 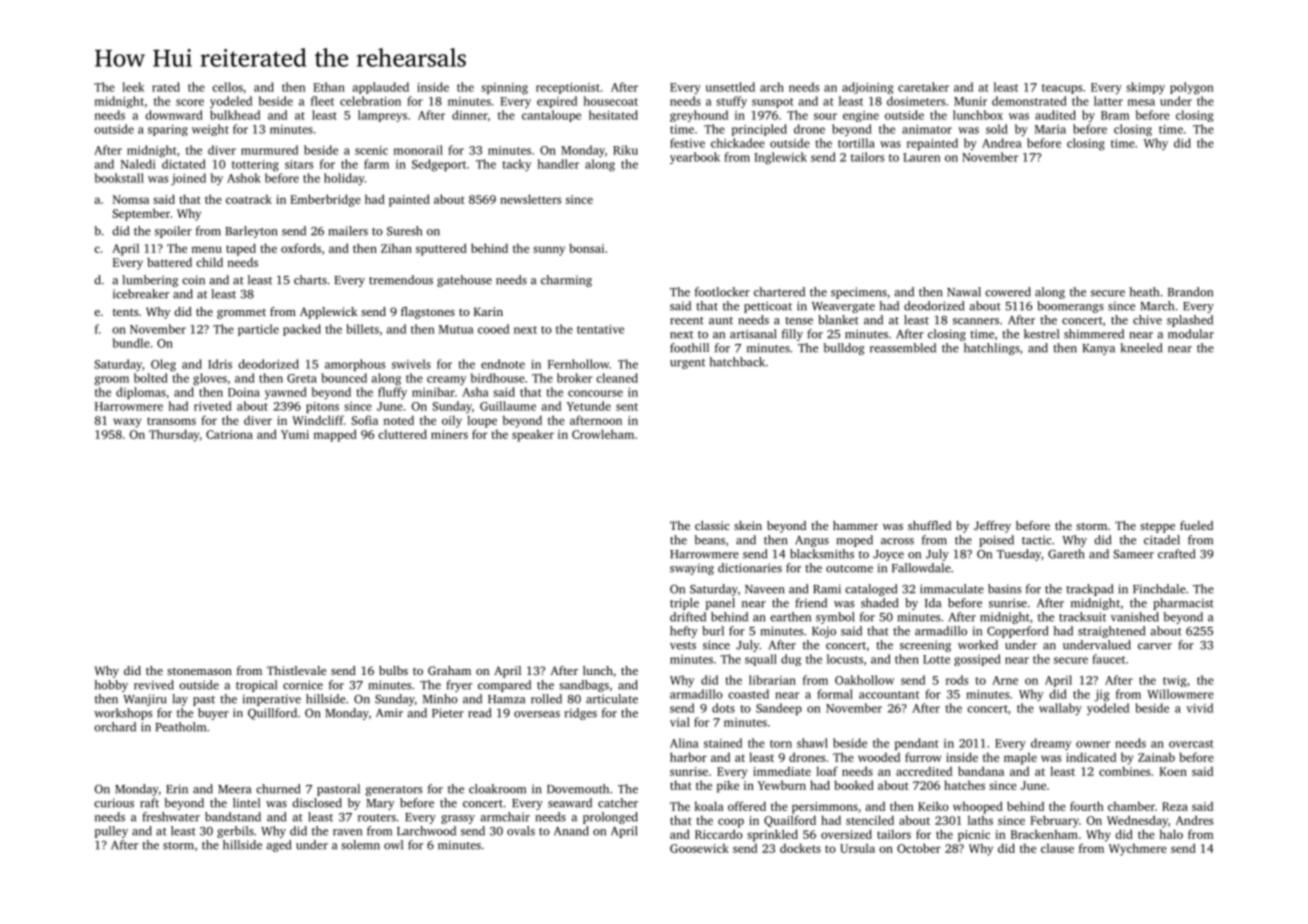 I want to click on receptionist, so click(x=568, y=88).
